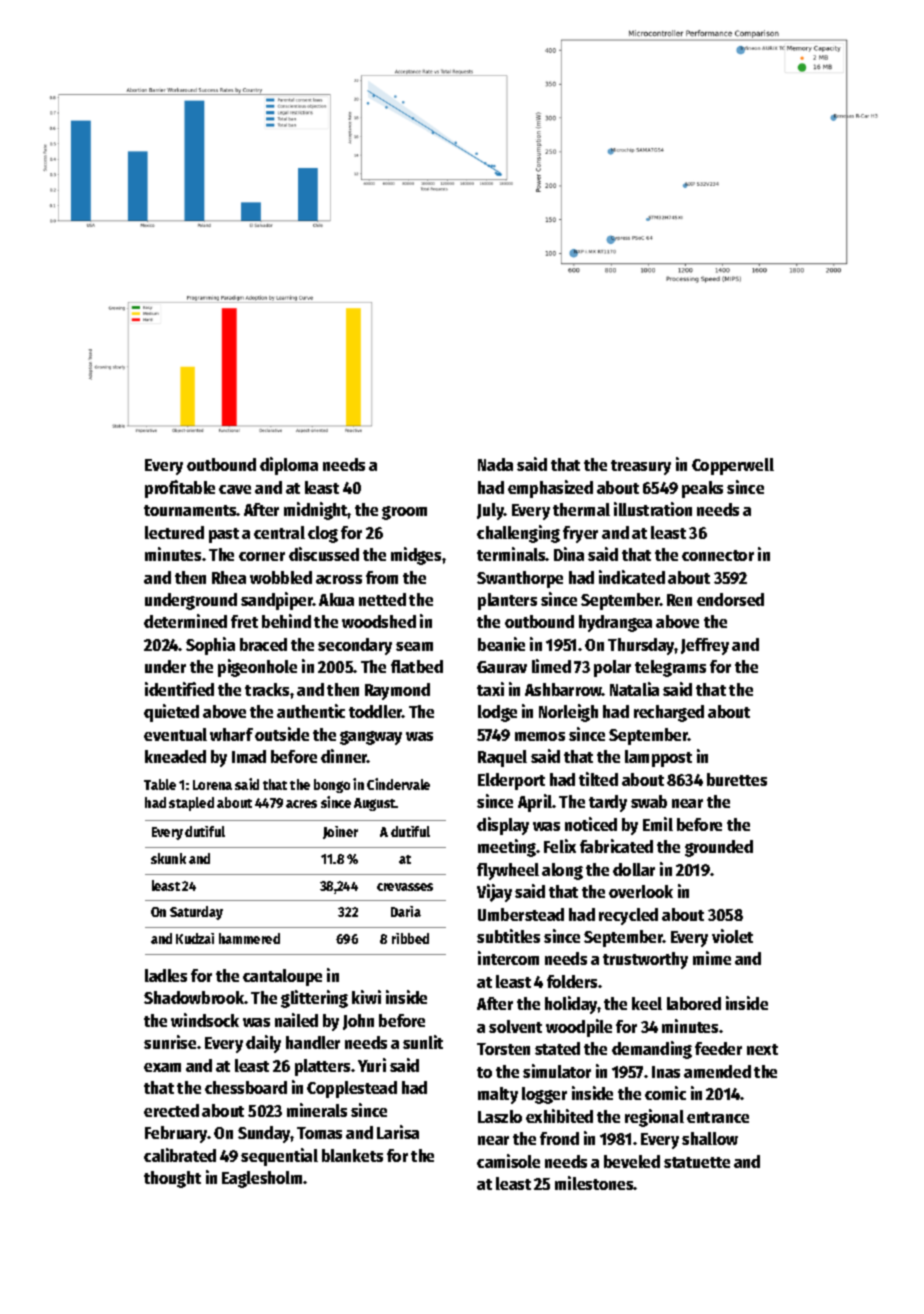 The width and height of the page is (924, 1314). I want to click on determined, so click(185, 621).
